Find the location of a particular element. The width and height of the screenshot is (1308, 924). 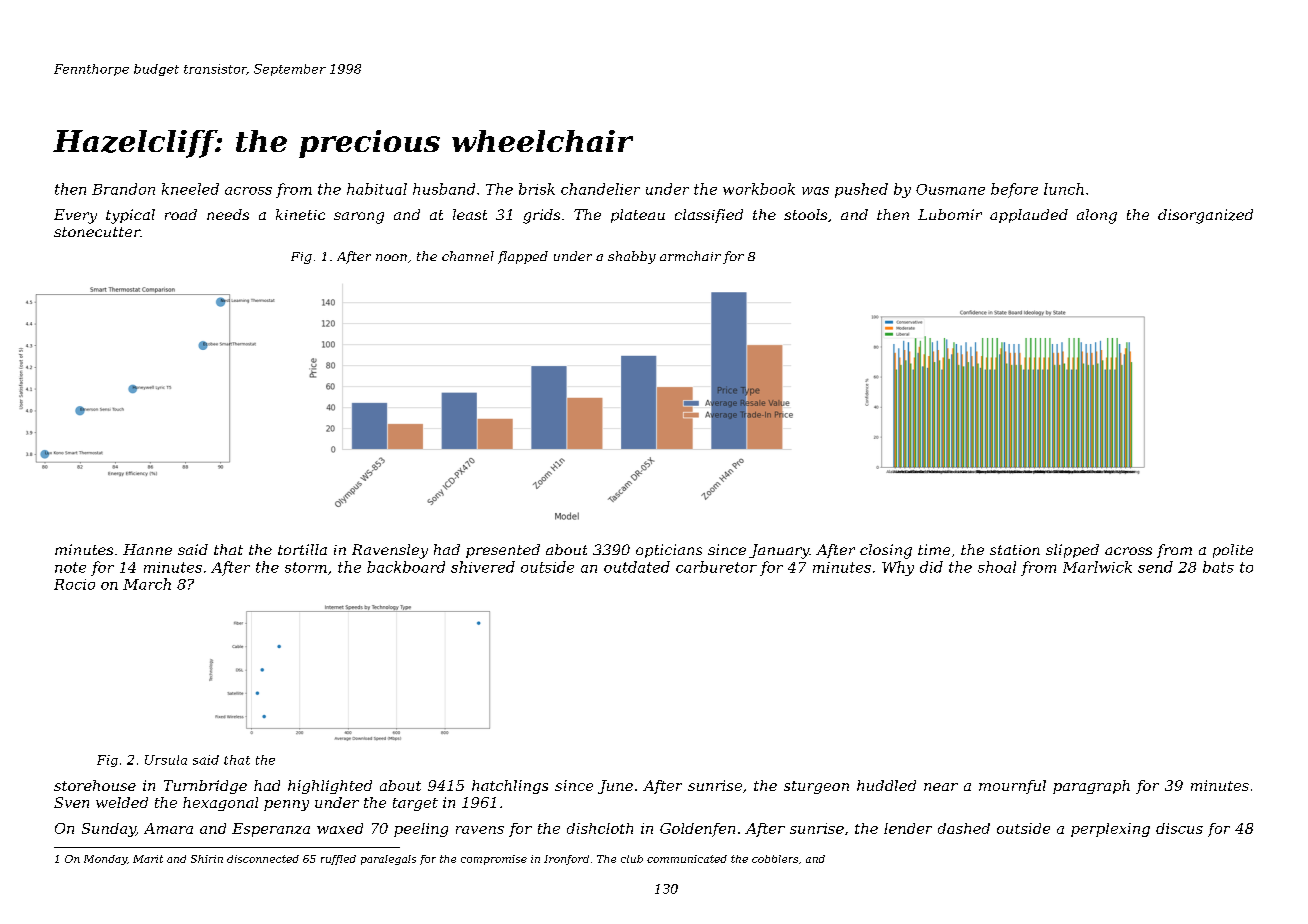

Amara is located at coordinates (168, 828).
